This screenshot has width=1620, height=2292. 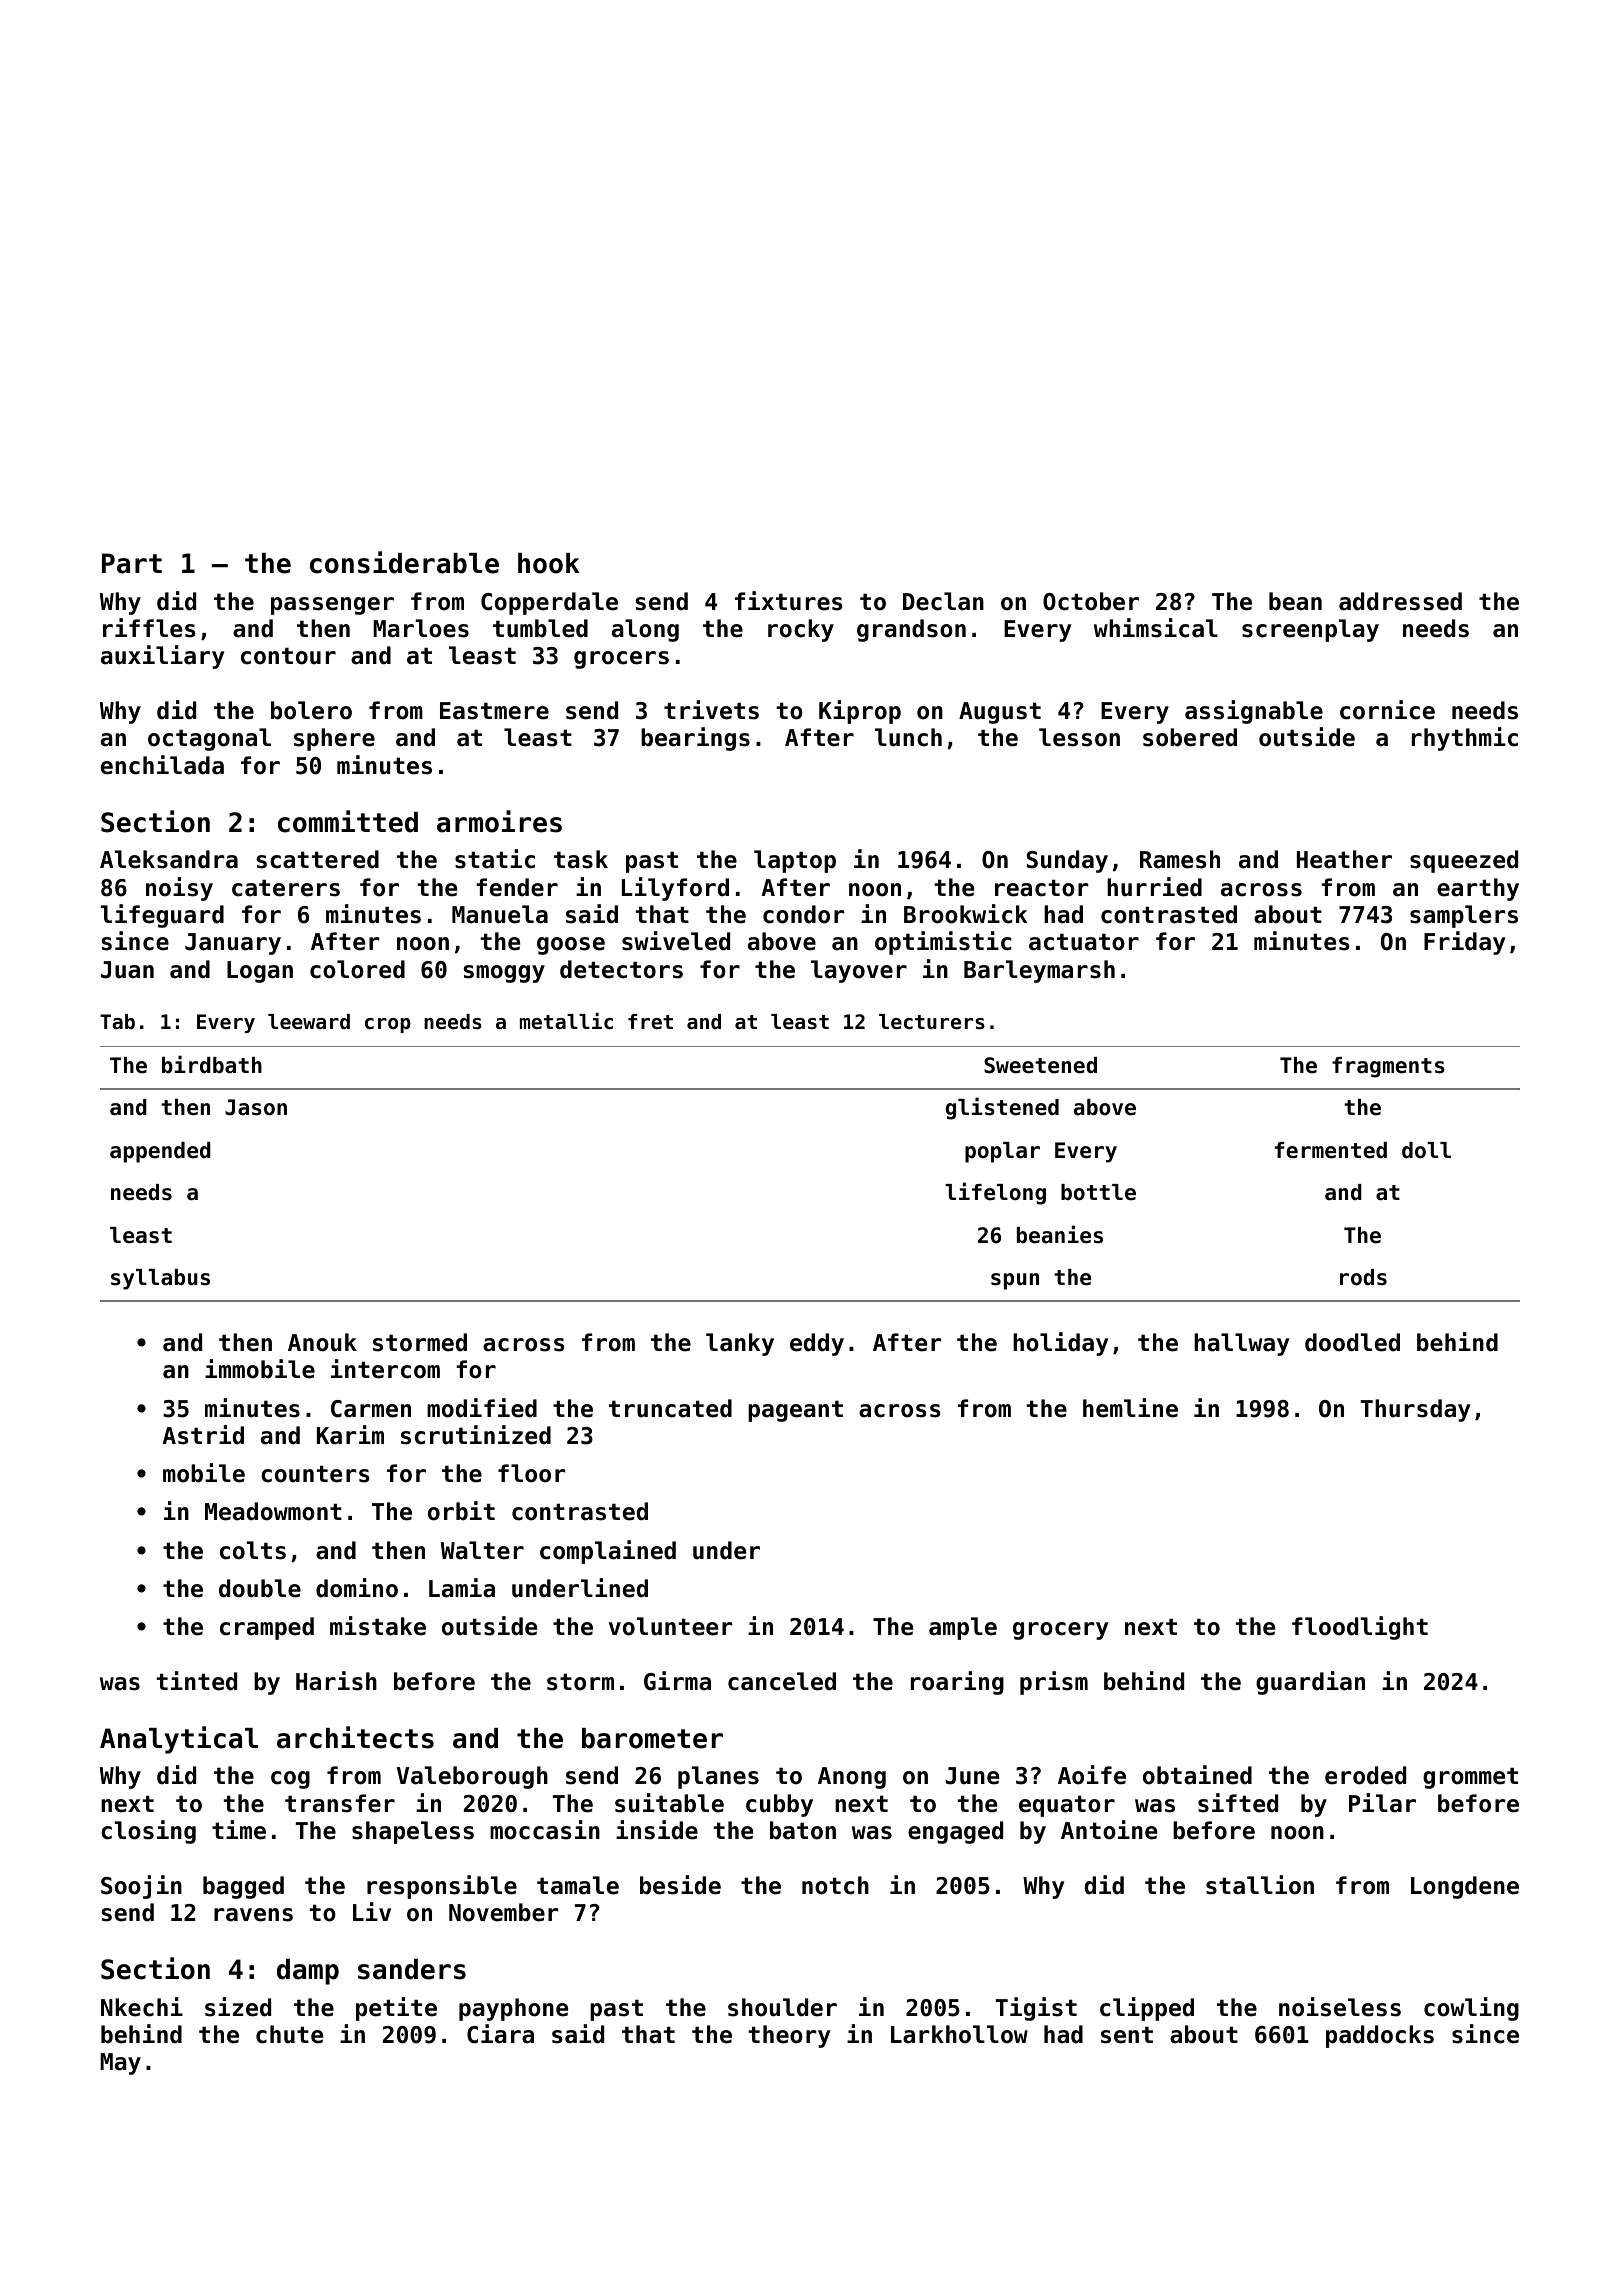 What do you see at coordinates (908, 737) in the screenshot?
I see `lunch` at bounding box center [908, 737].
